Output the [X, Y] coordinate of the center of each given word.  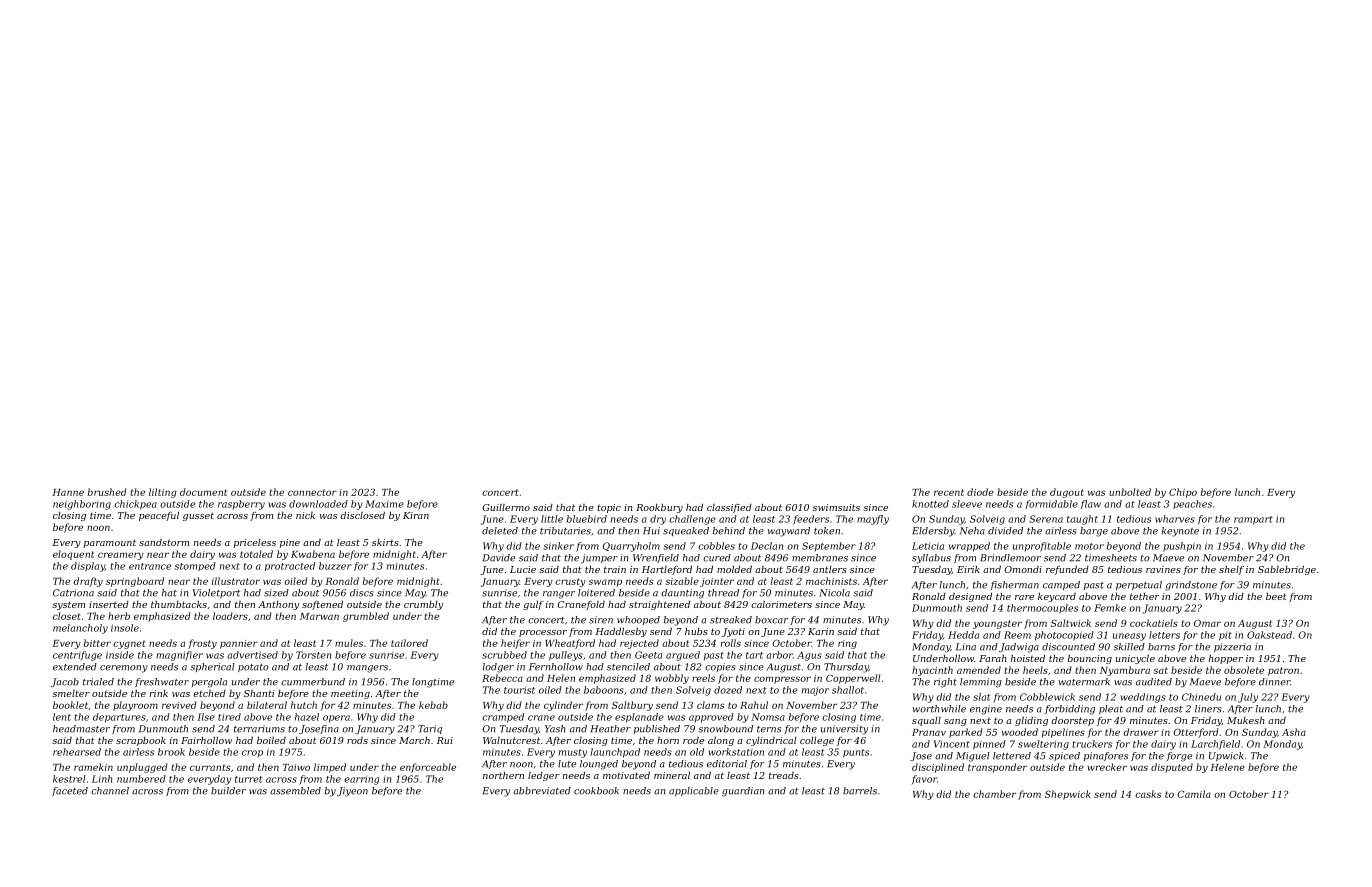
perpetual [1139, 585]
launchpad [615, 753]
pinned [989, 745]
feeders [811, 520]
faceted [70, 791]
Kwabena [313, 554]
